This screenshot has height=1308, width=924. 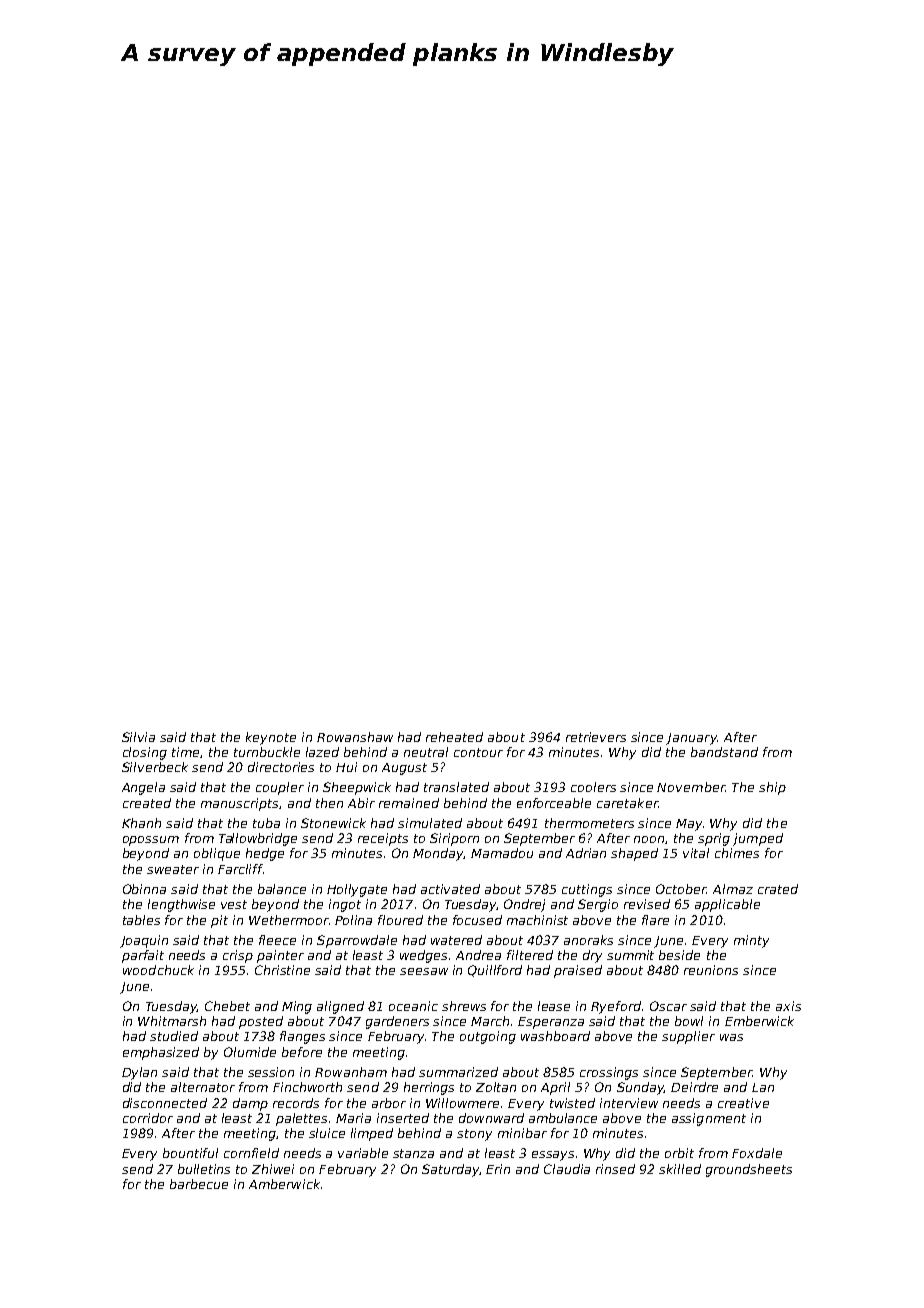 I want to click on outgoing, so click(x=488, y=1037).
